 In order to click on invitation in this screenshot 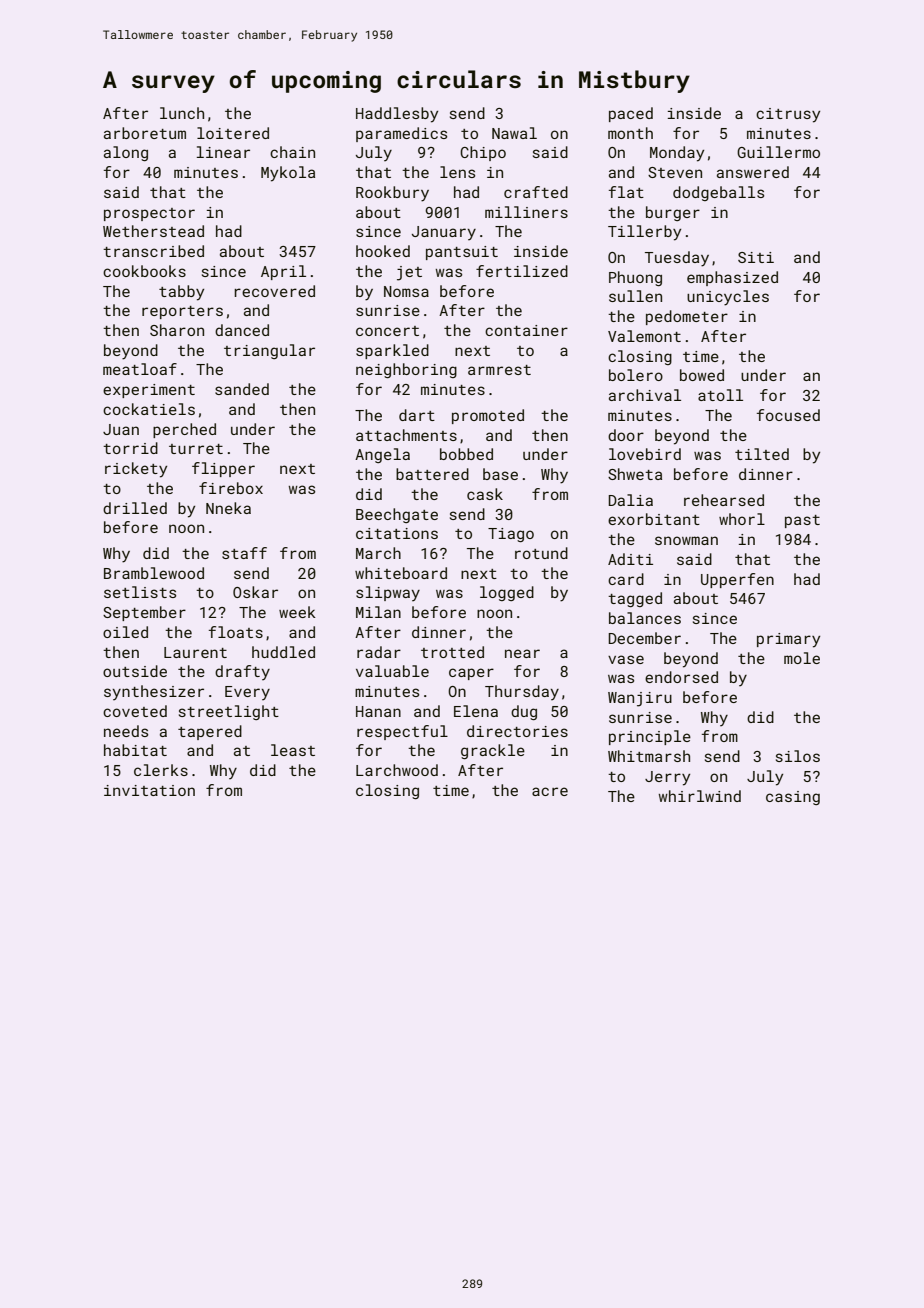, I will do `click(149, 790)`.
